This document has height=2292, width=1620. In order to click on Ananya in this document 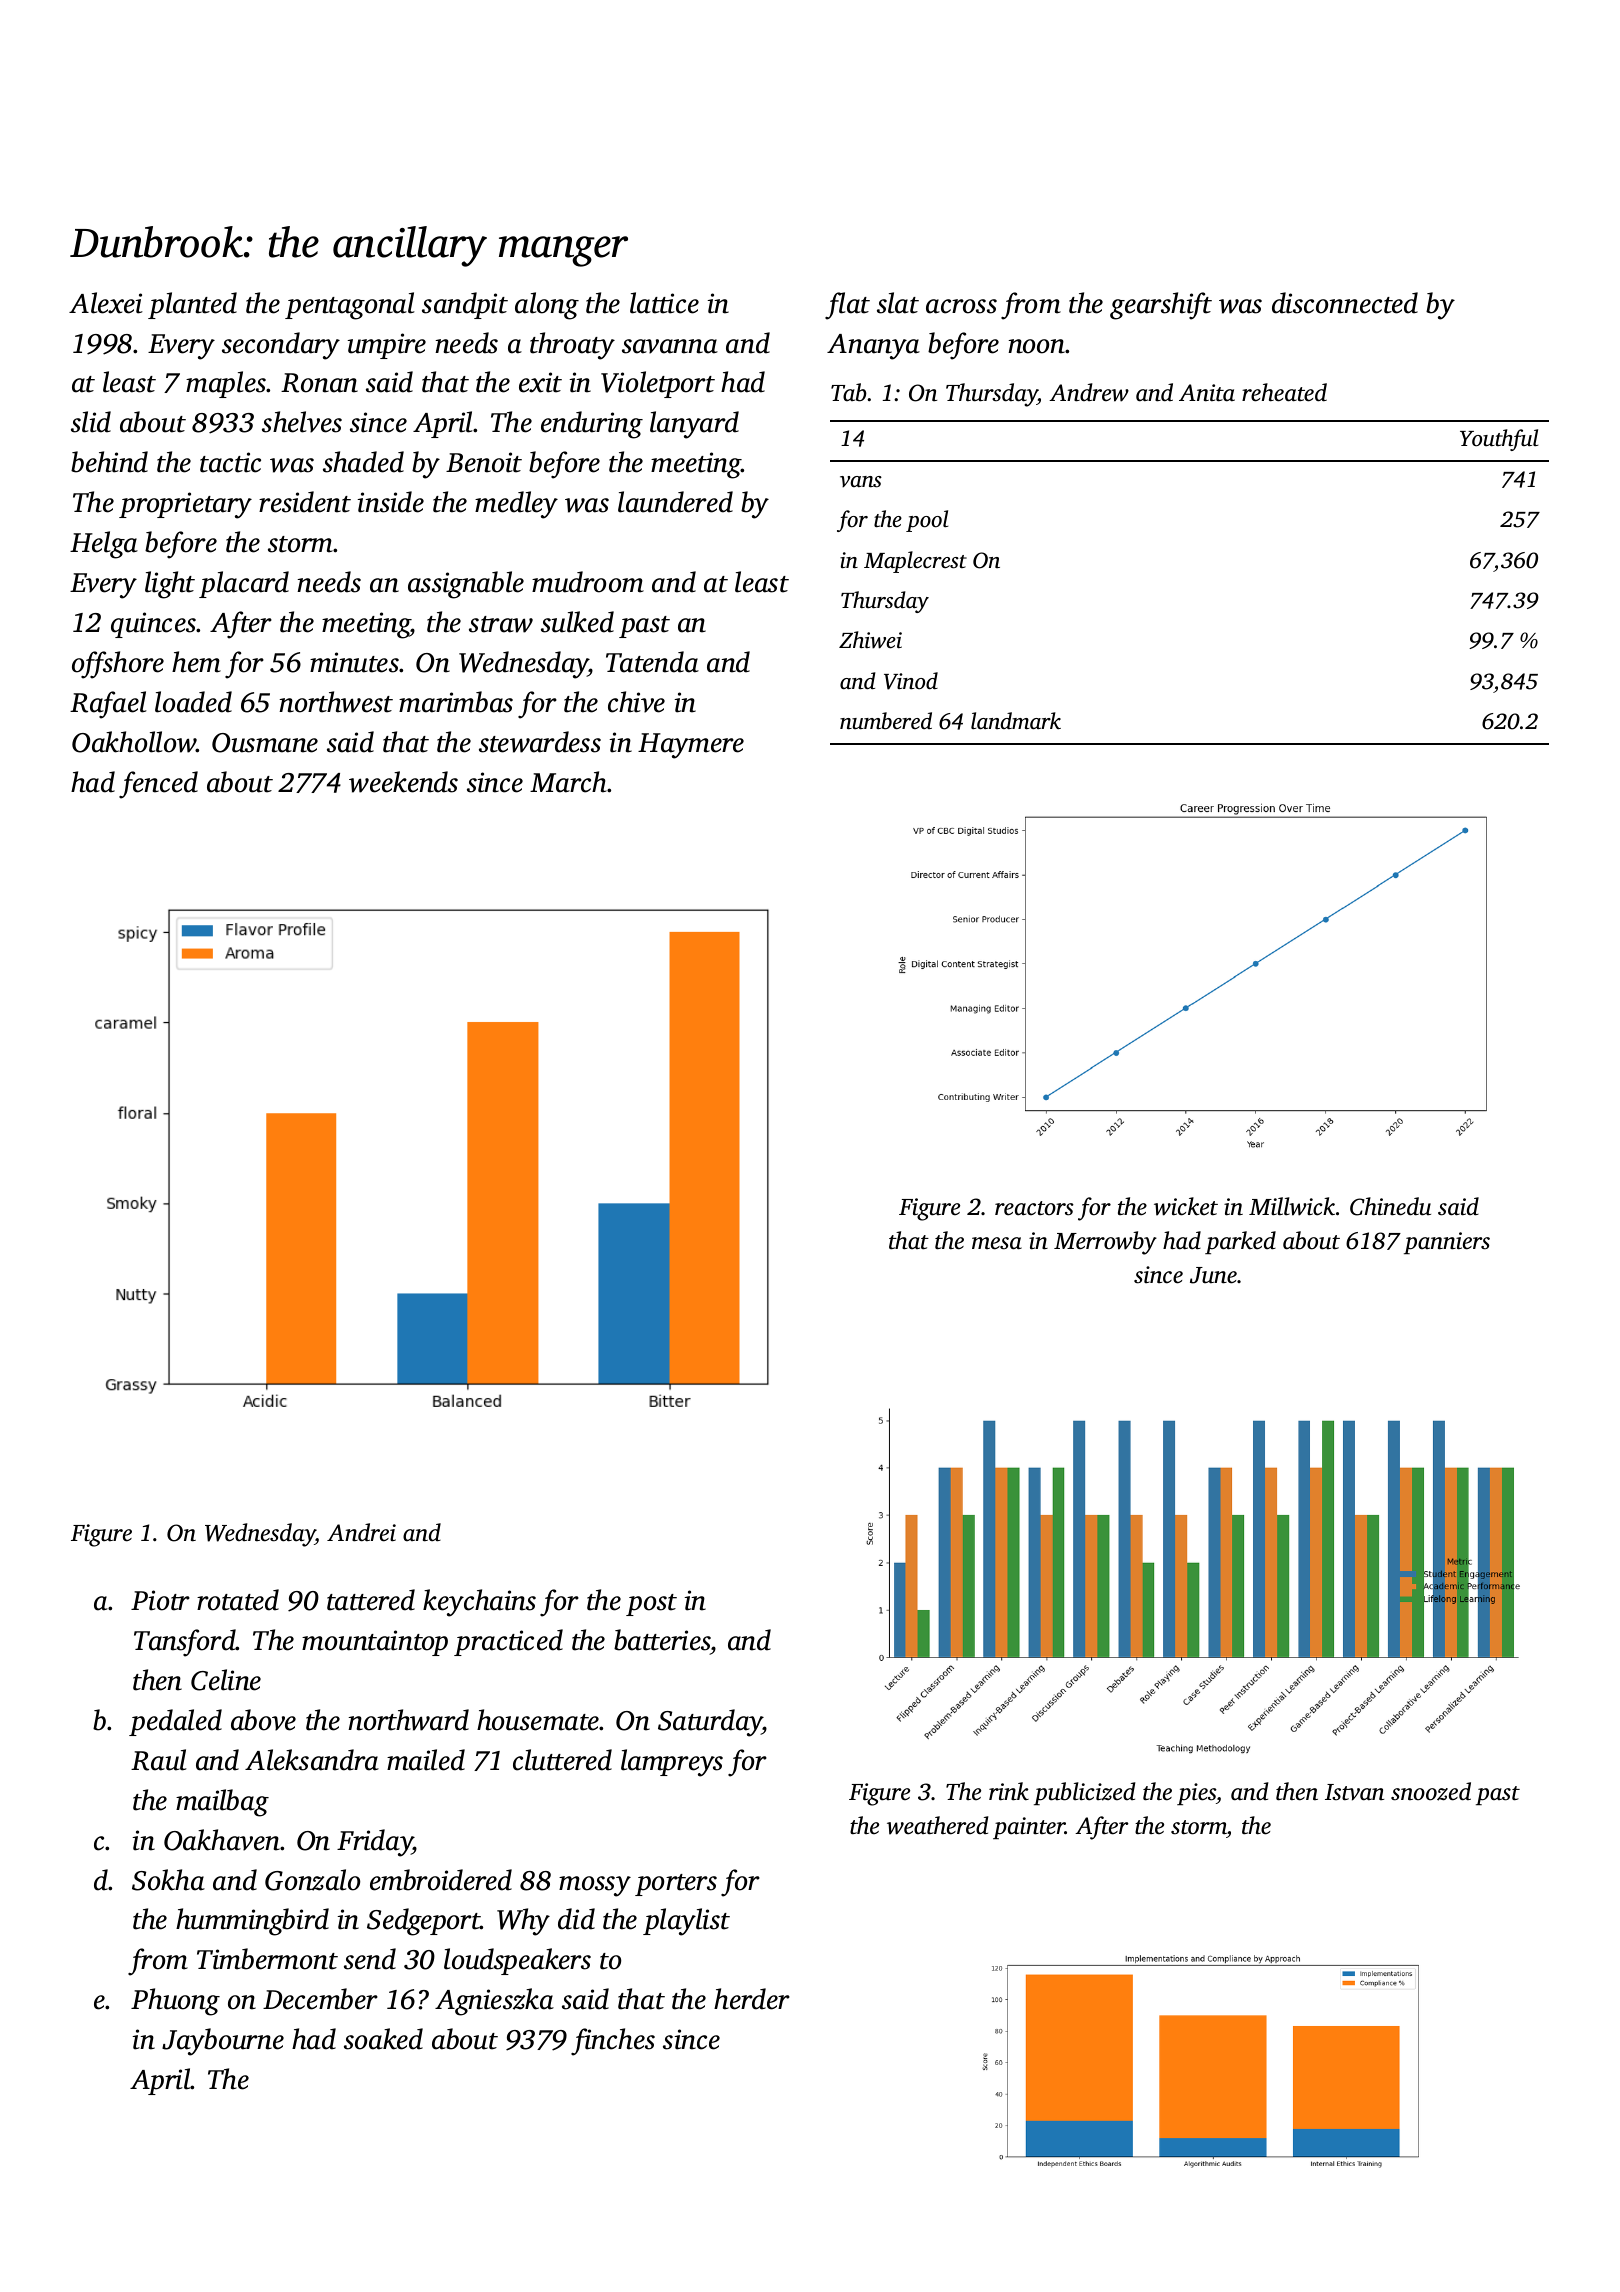, I will do `click(873, 347)`.
